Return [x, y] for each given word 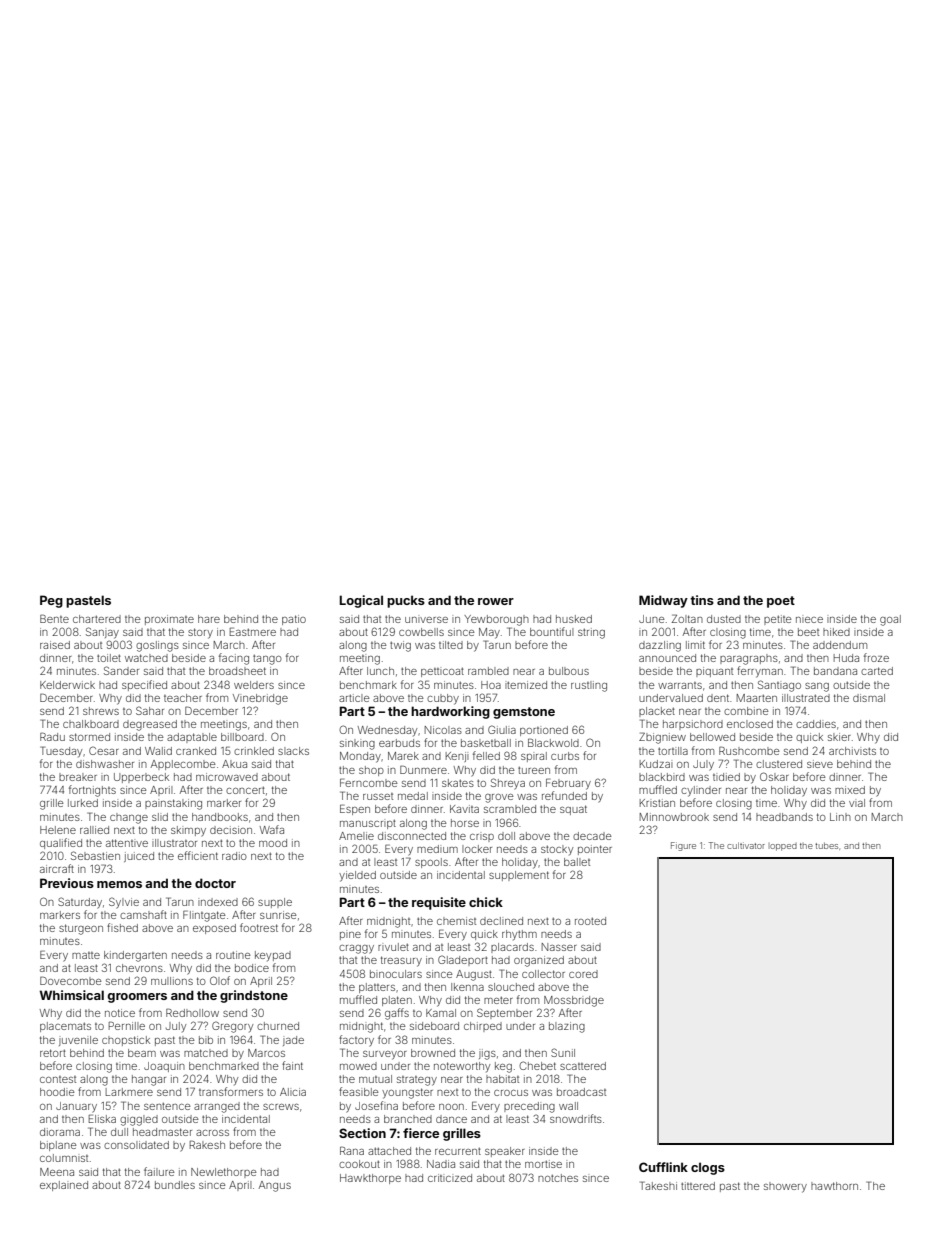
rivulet [393, 947]
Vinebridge [260, 699]
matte [86, 955]
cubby [443, 699]
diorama [60, 1132]
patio [294, 620]
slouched [511, 987]
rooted [590, 921]
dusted [724, 619]
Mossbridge [574, 1001]
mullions [172, 981]
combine [746, 711]
